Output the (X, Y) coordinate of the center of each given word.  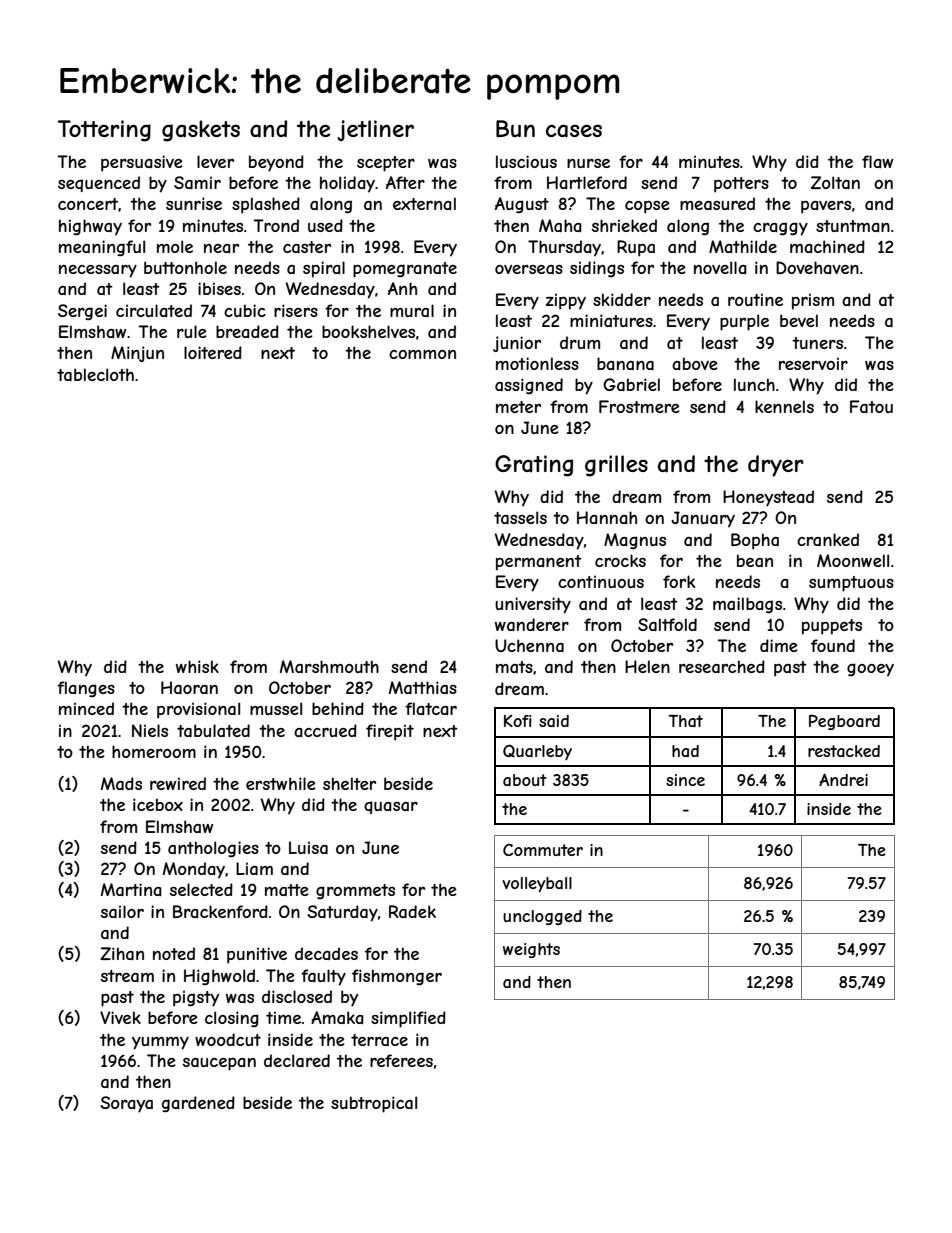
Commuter (543, 850)
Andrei (843, 779)
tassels (520, 517)
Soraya (127, 1104)
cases (574, 131)
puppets (832, 627)
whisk (197, 666)
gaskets (201, 131)
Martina (131, 889)
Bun (515, 128)
